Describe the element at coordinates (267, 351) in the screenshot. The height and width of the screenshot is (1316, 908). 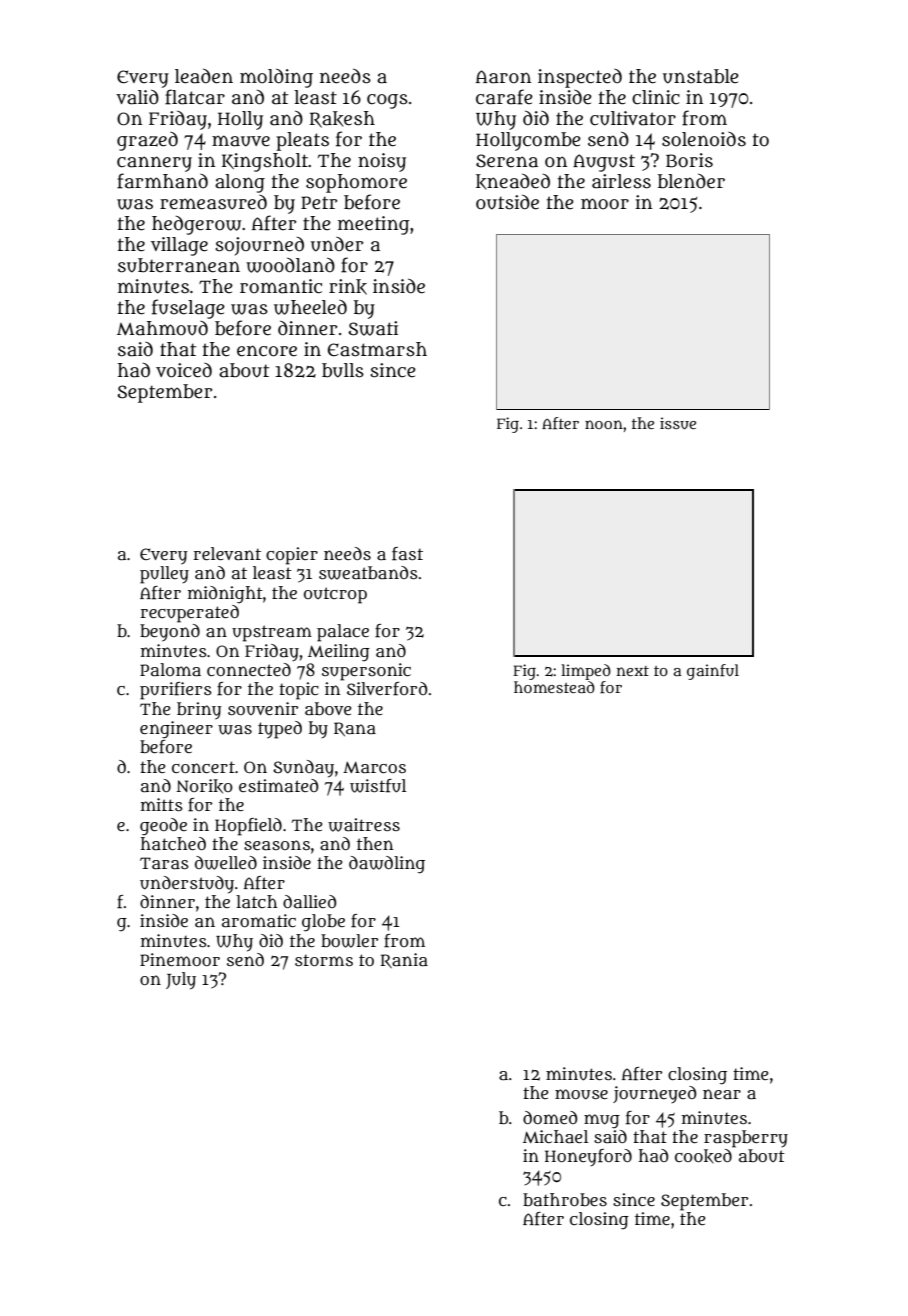
I see `encore` at that location.
